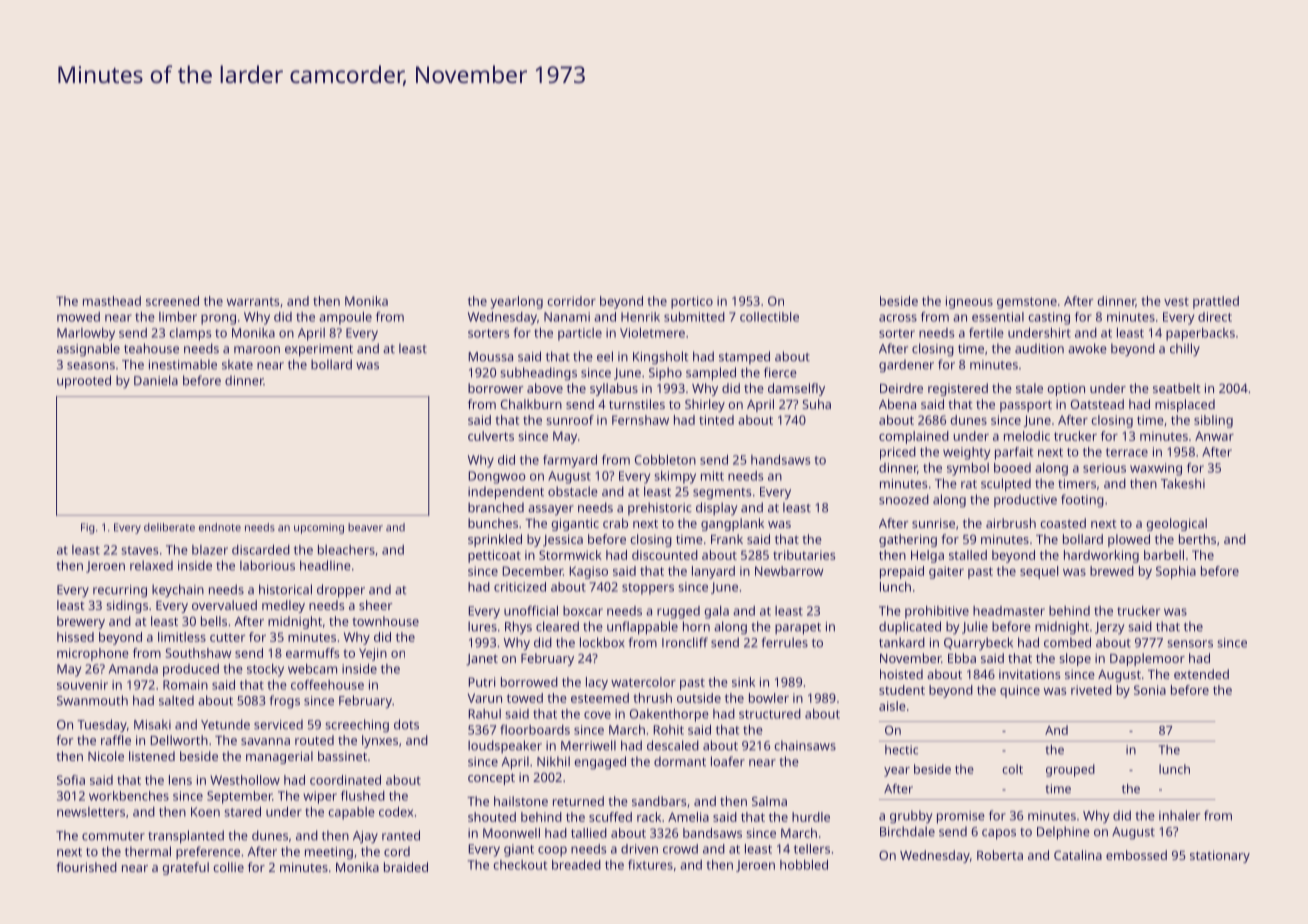 The image size is (1308, 924). I want to click on loudspeaker, so click(505, 746).
